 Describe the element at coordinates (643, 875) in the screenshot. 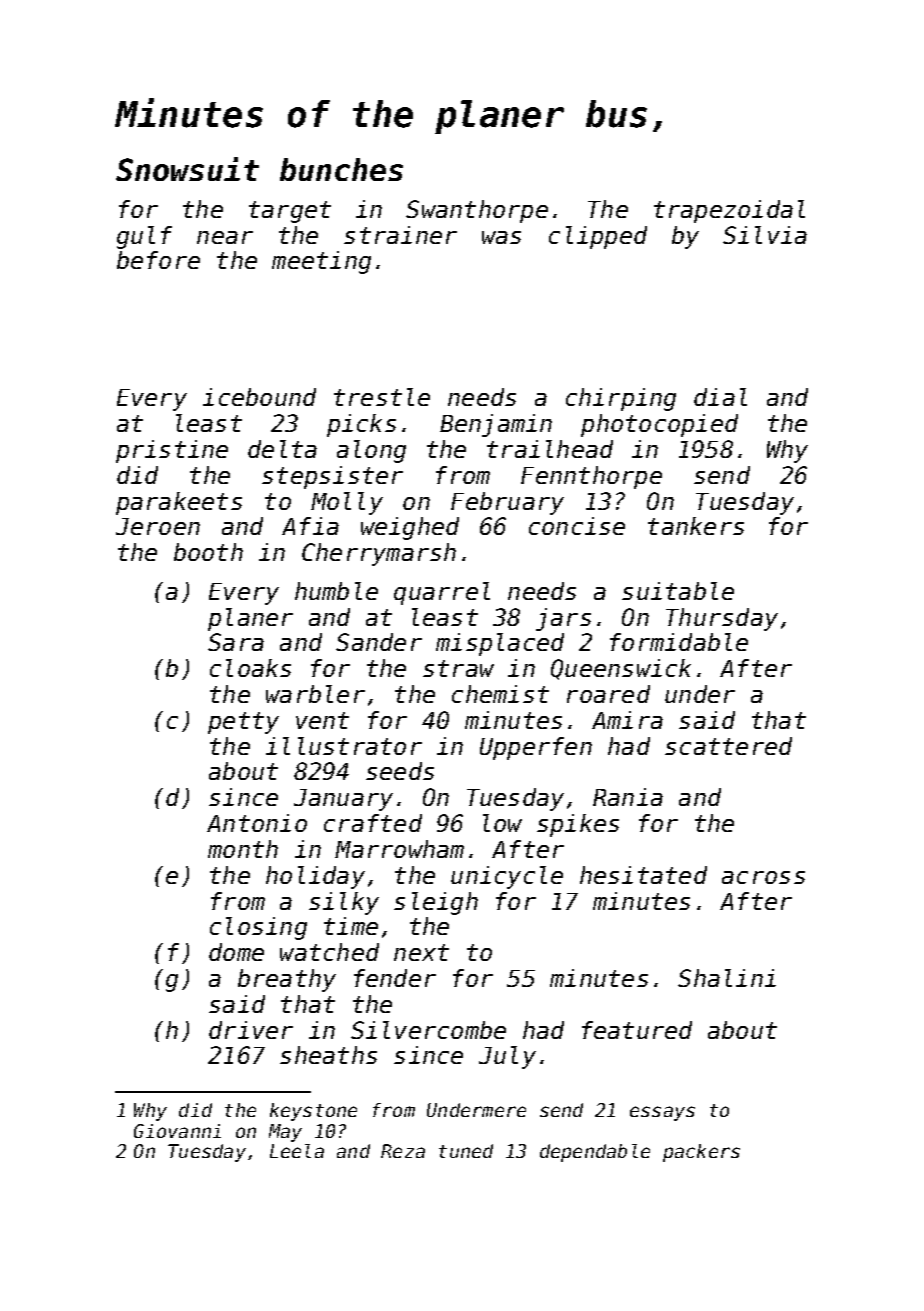

I see `hesitated` at that location.
